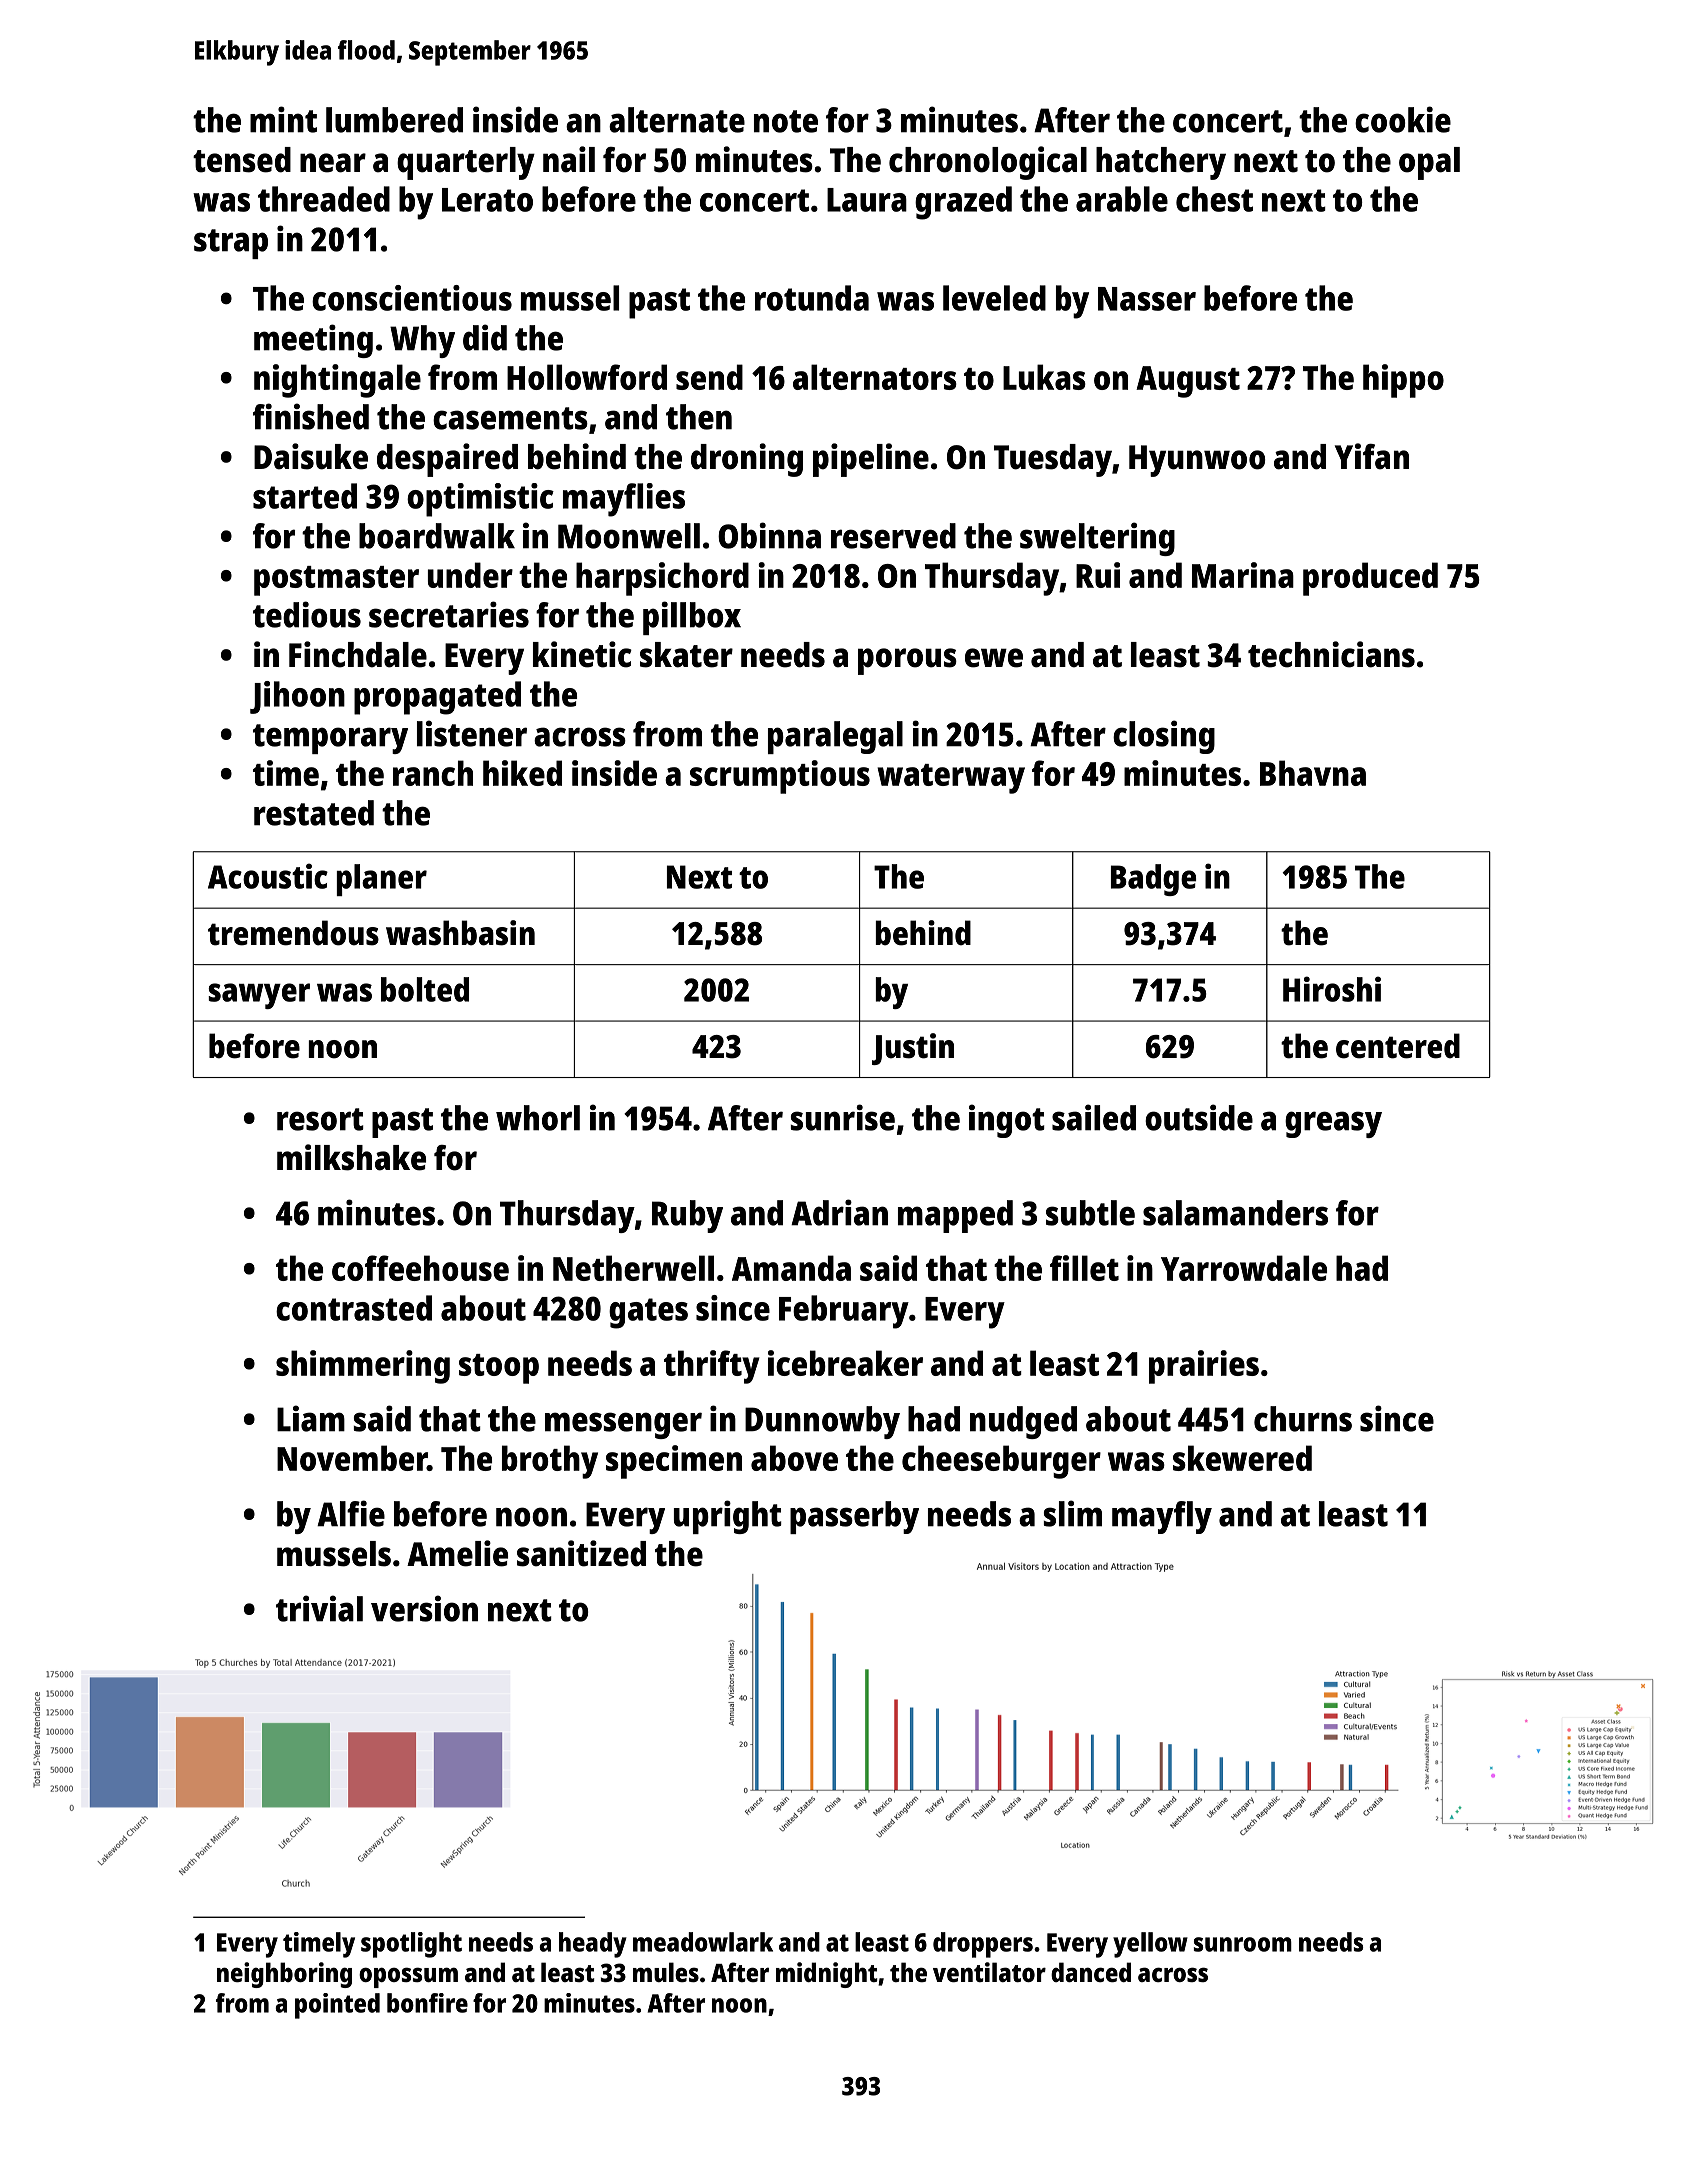 The height and width of the screenshot is (2178, 1683). I want to click on leveled, so click(994, 298).
